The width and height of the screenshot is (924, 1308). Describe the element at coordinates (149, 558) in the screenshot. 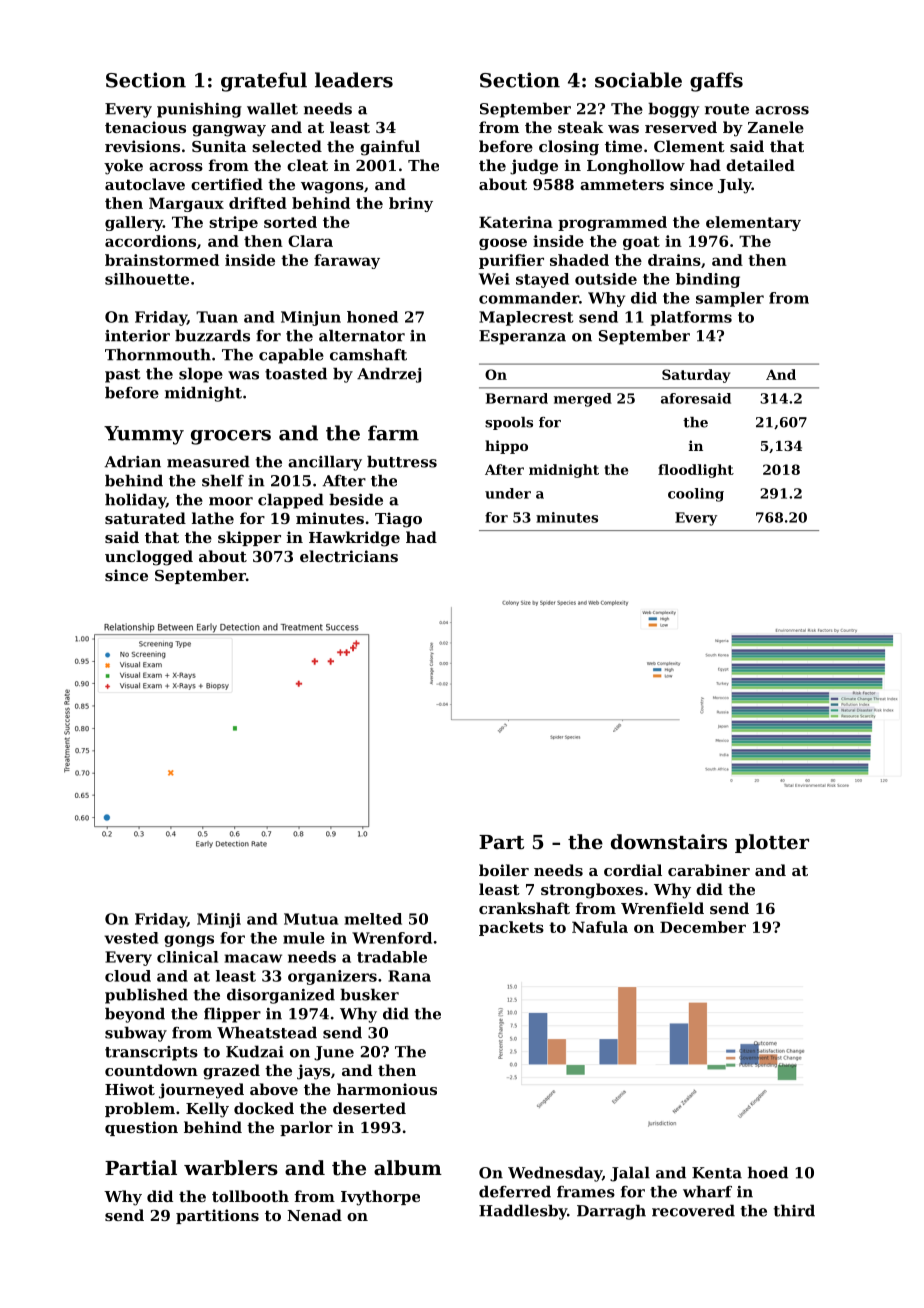

I see `unclogged` at that location.
